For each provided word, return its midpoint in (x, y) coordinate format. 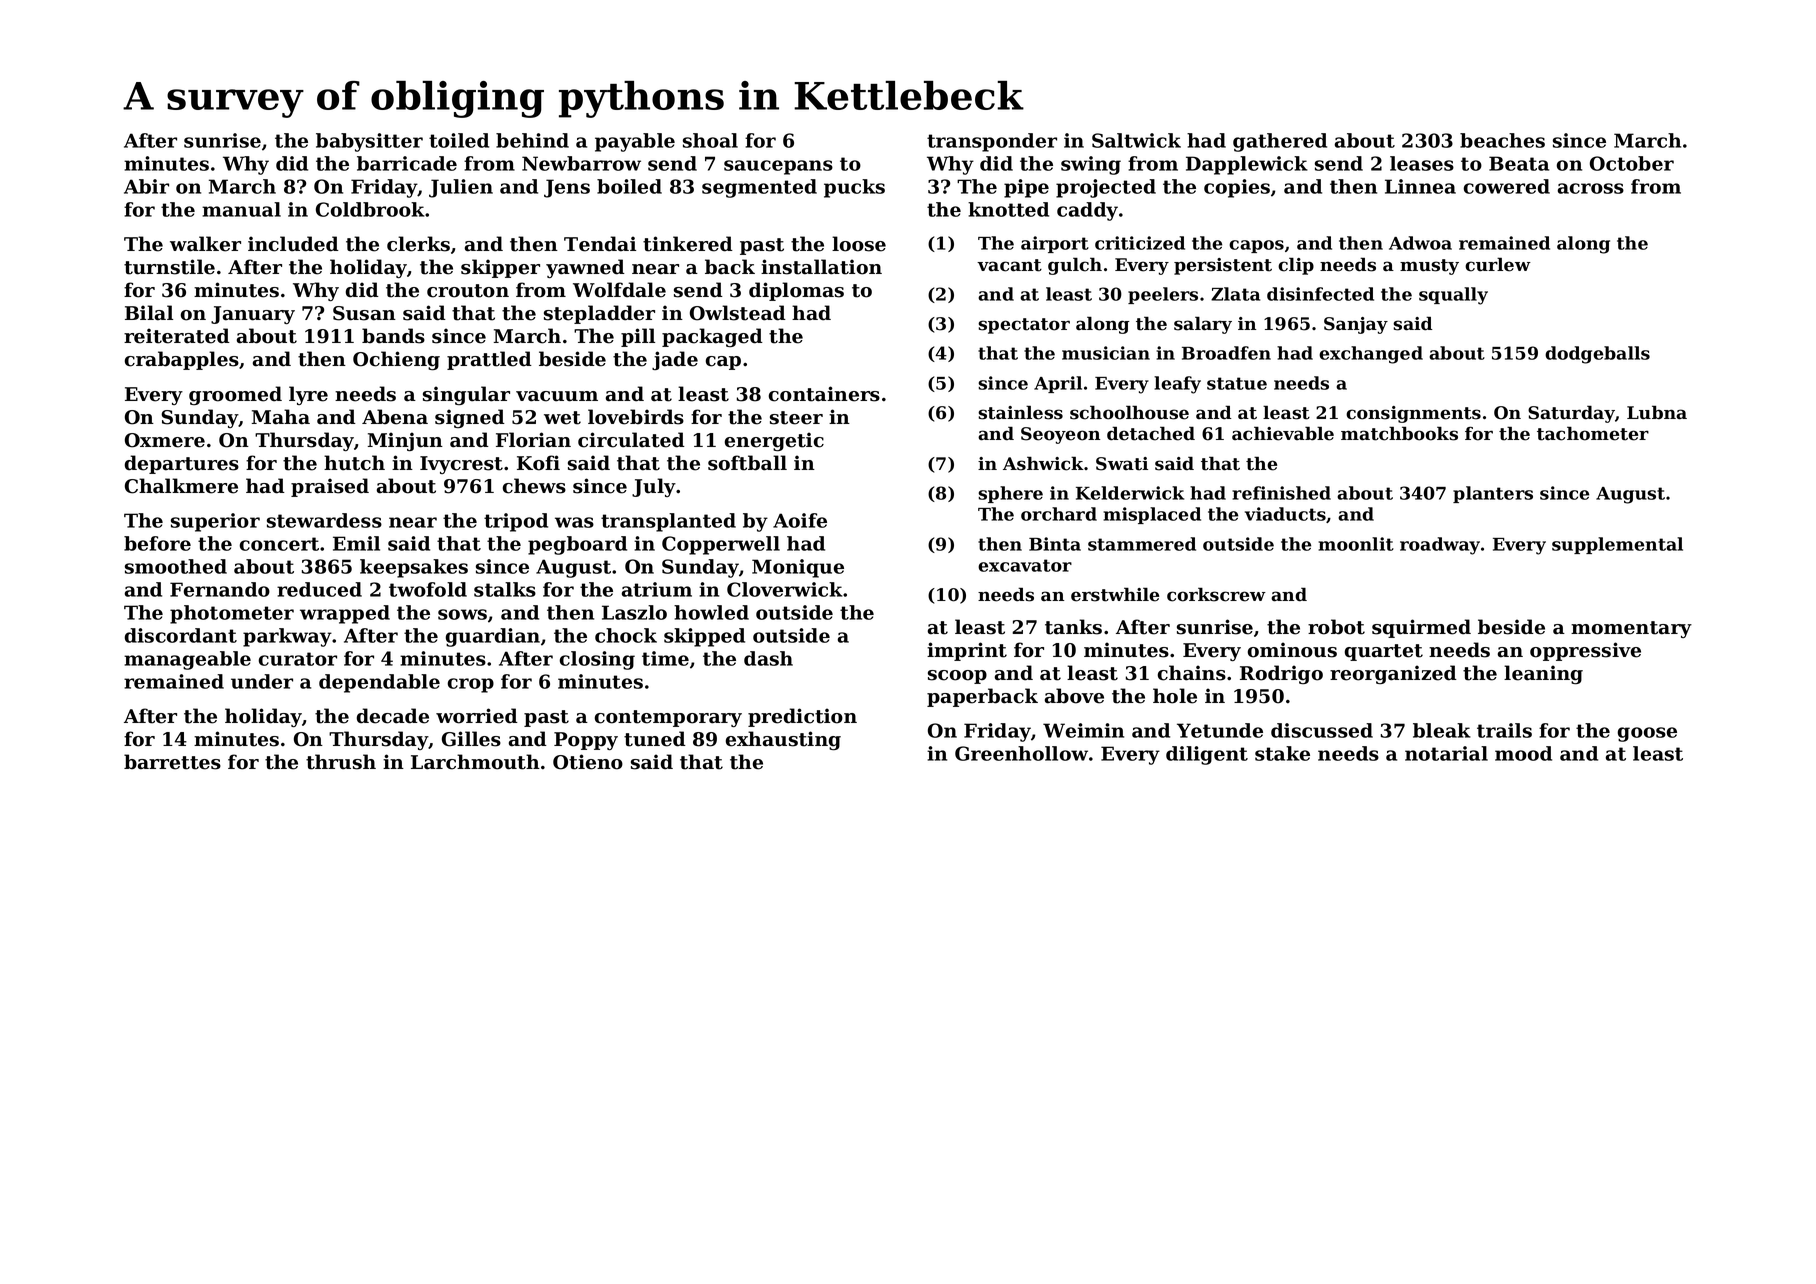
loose (859, 244)
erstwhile (1115, 595)
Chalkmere (181, 486)
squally (1453, 296)
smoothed (176, 566)
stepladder (599, 314)
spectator (1024, 326)
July (654, 487)
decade (393, 716)
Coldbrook (370, 209)
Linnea (1420, 186)
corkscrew (1216, 595)
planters (1493, 494)
